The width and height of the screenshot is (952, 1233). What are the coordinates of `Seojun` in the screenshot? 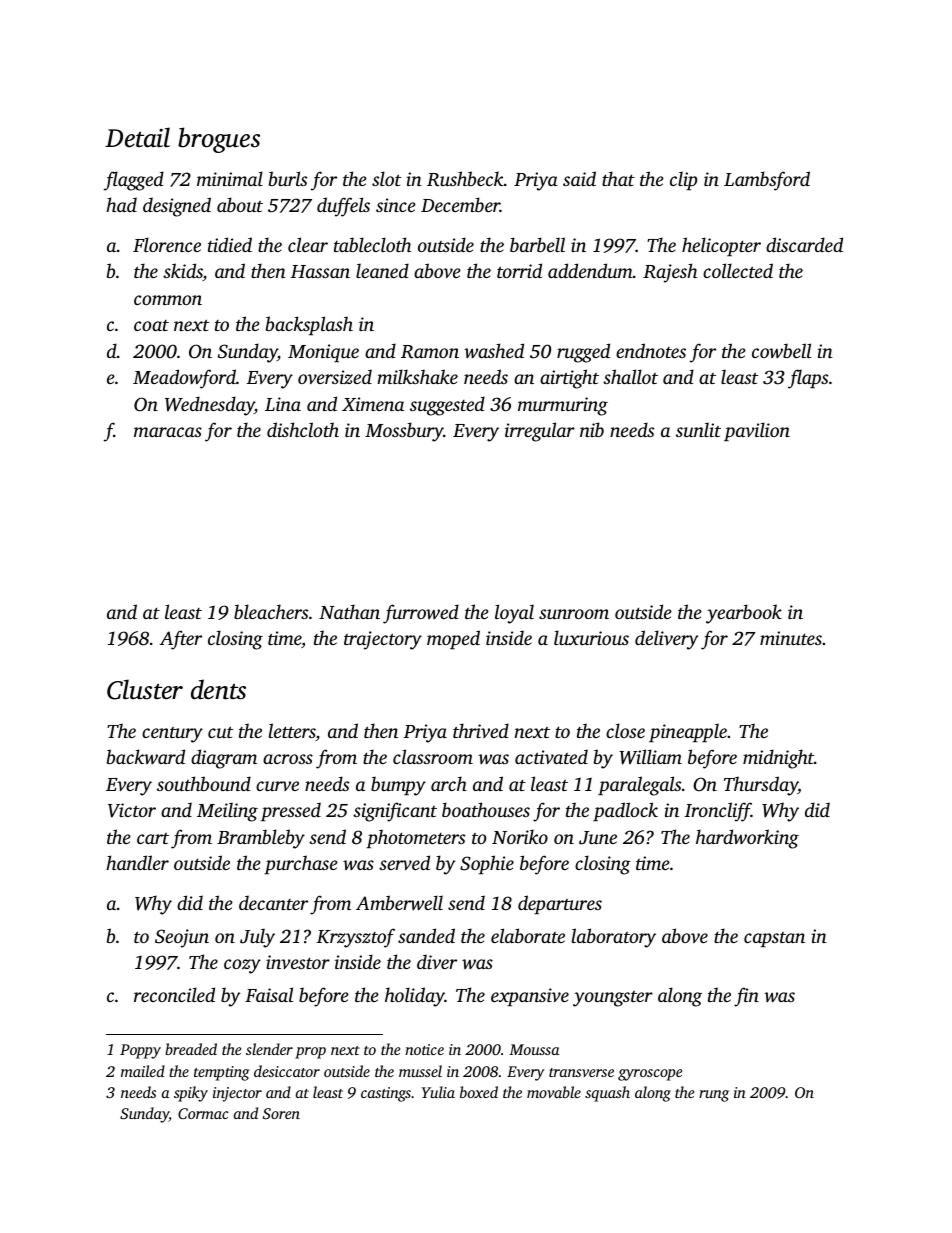 It's located at (182, 938).
